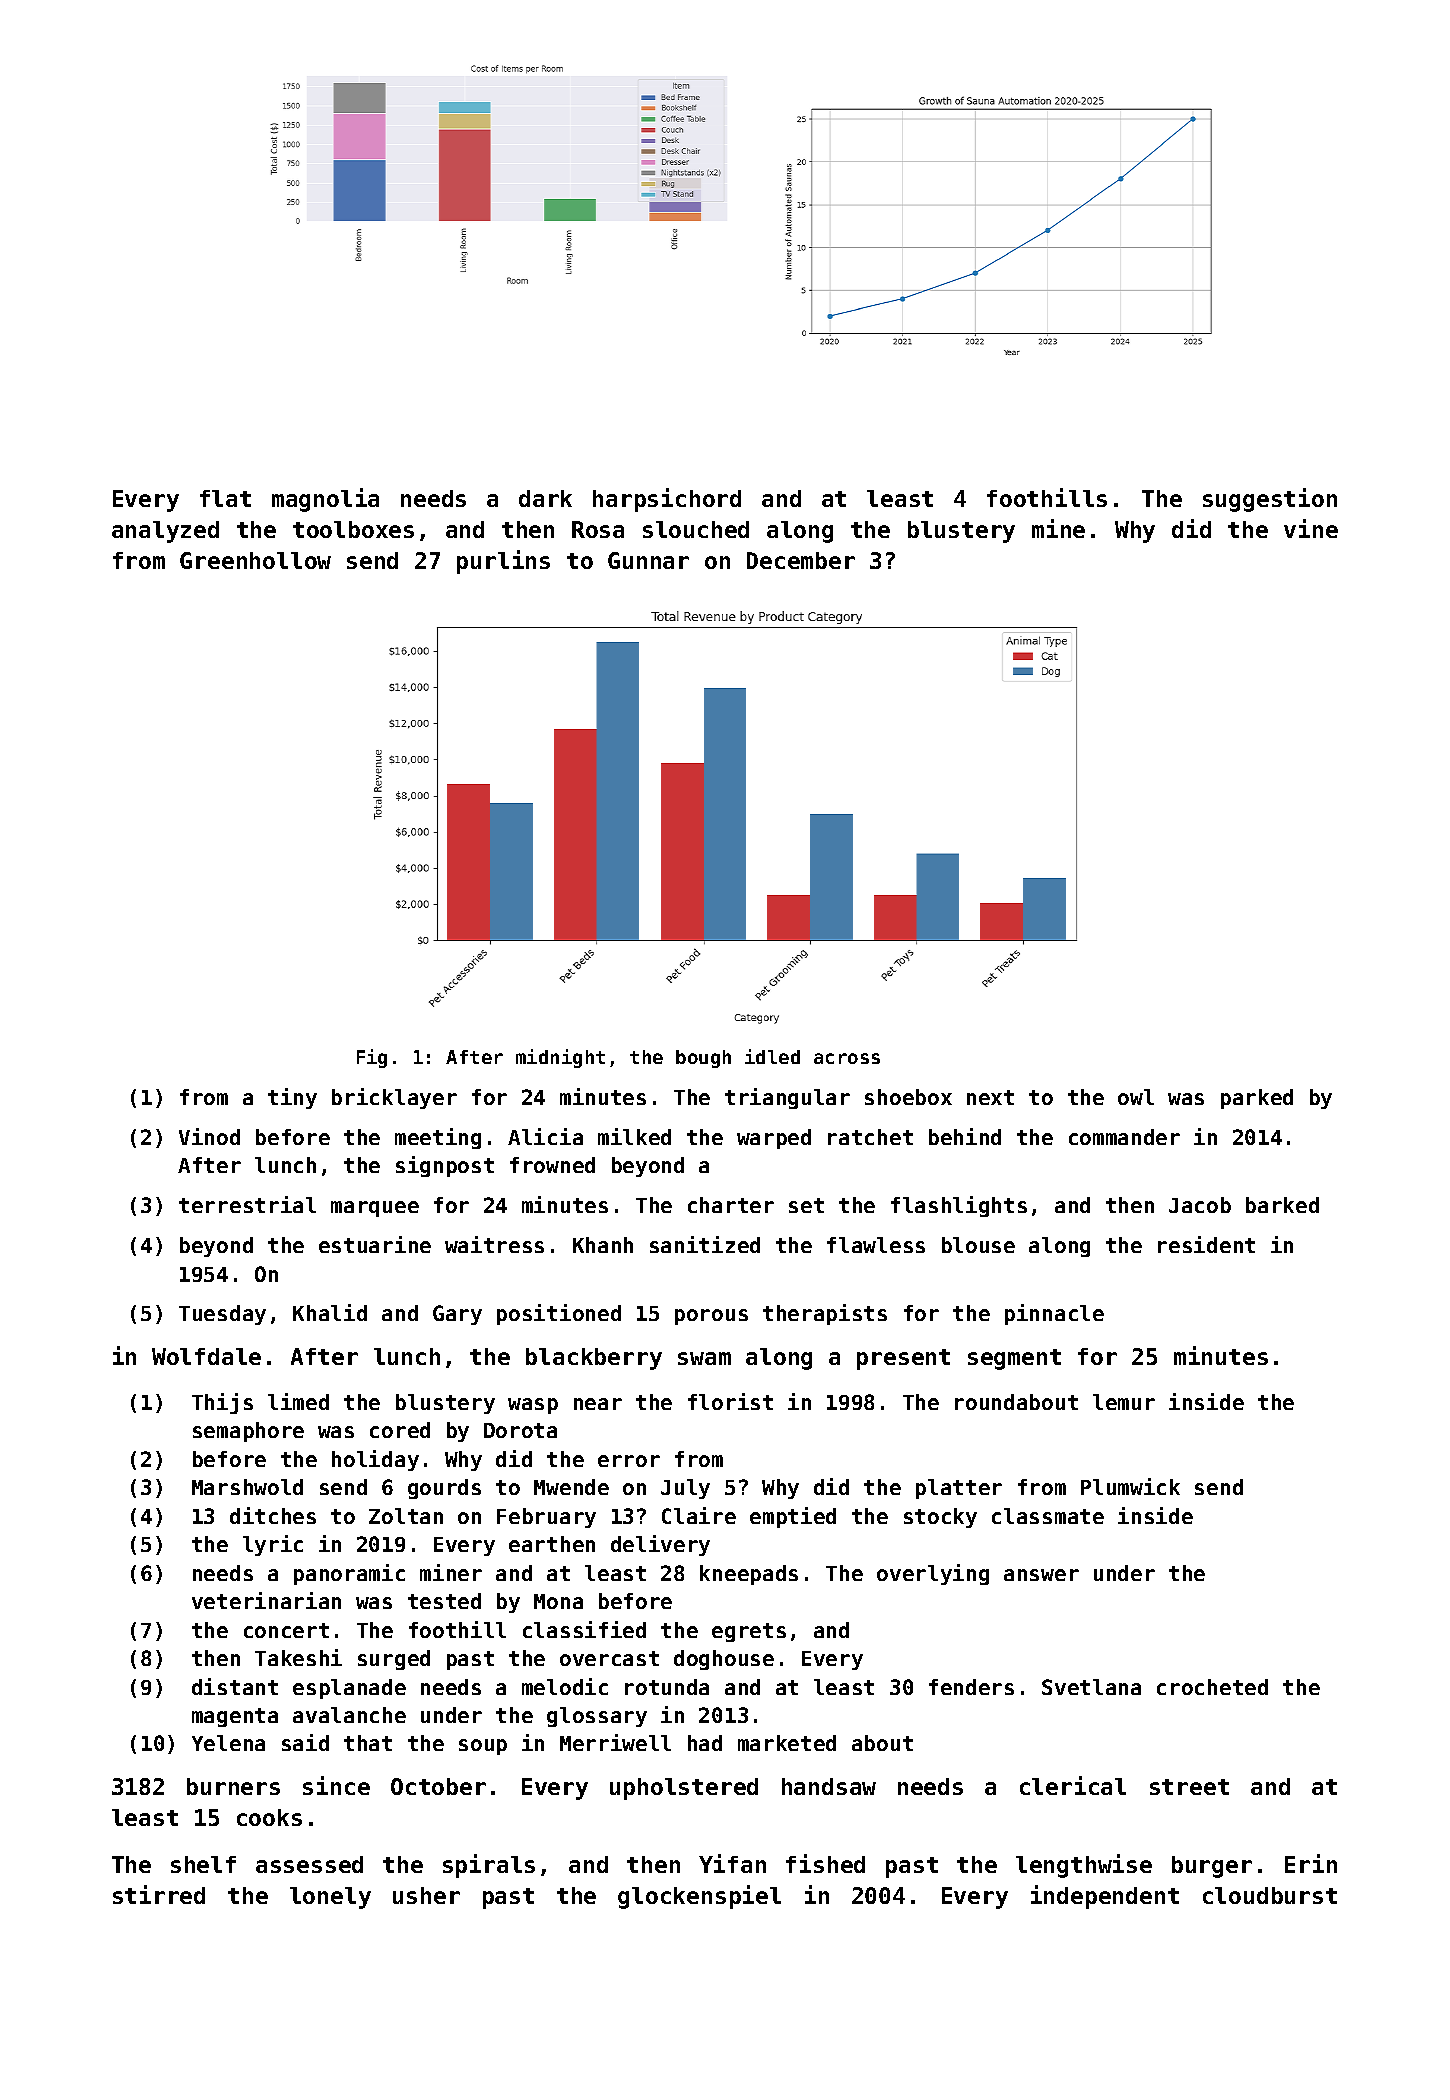 This screenshot has height=2100, width=1450. Describe the element at coordinates (703, 1059) in the screenshot. I see `bough` at that location.
